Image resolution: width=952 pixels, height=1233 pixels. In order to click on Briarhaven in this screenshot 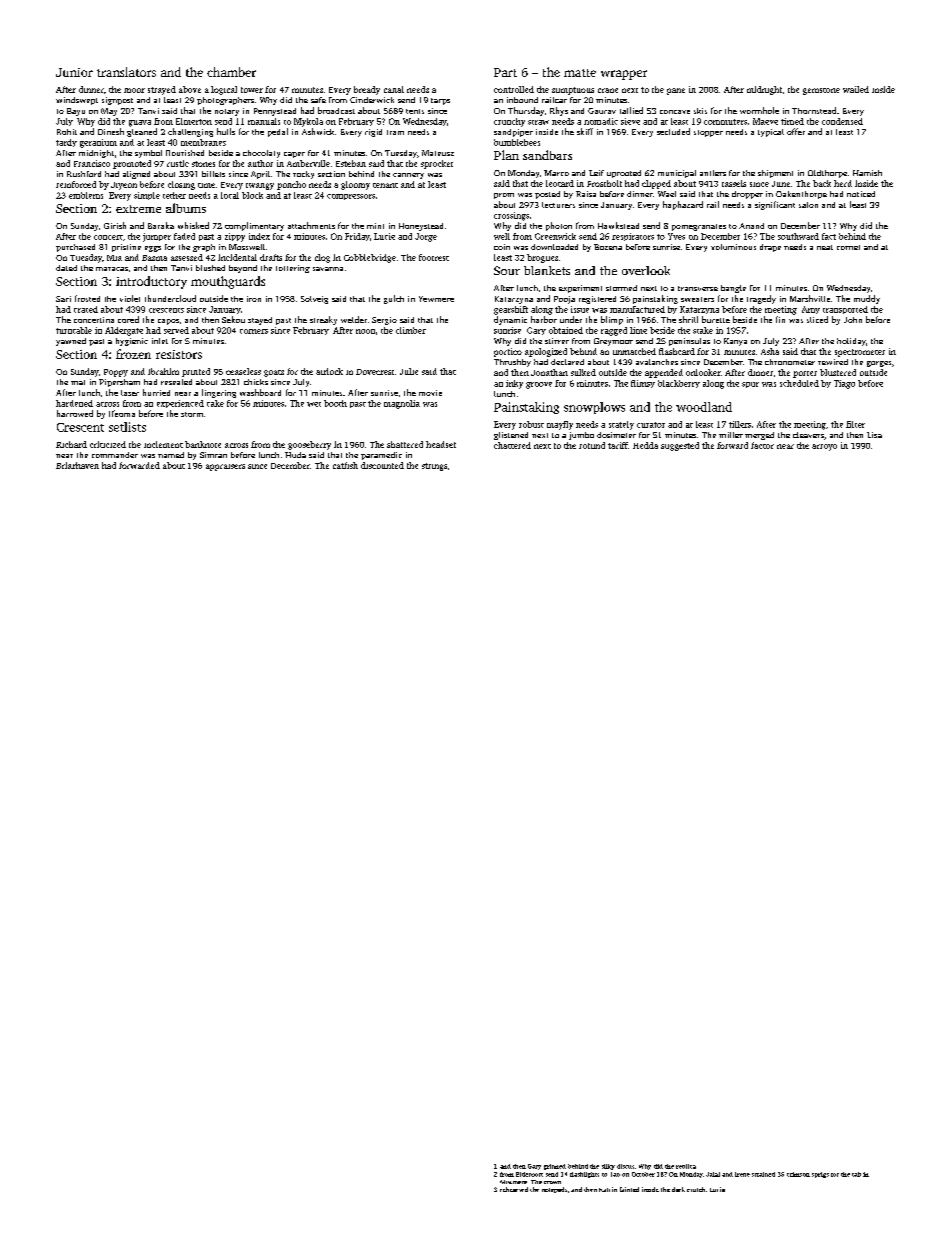, I will do `click(77, 465)`.
